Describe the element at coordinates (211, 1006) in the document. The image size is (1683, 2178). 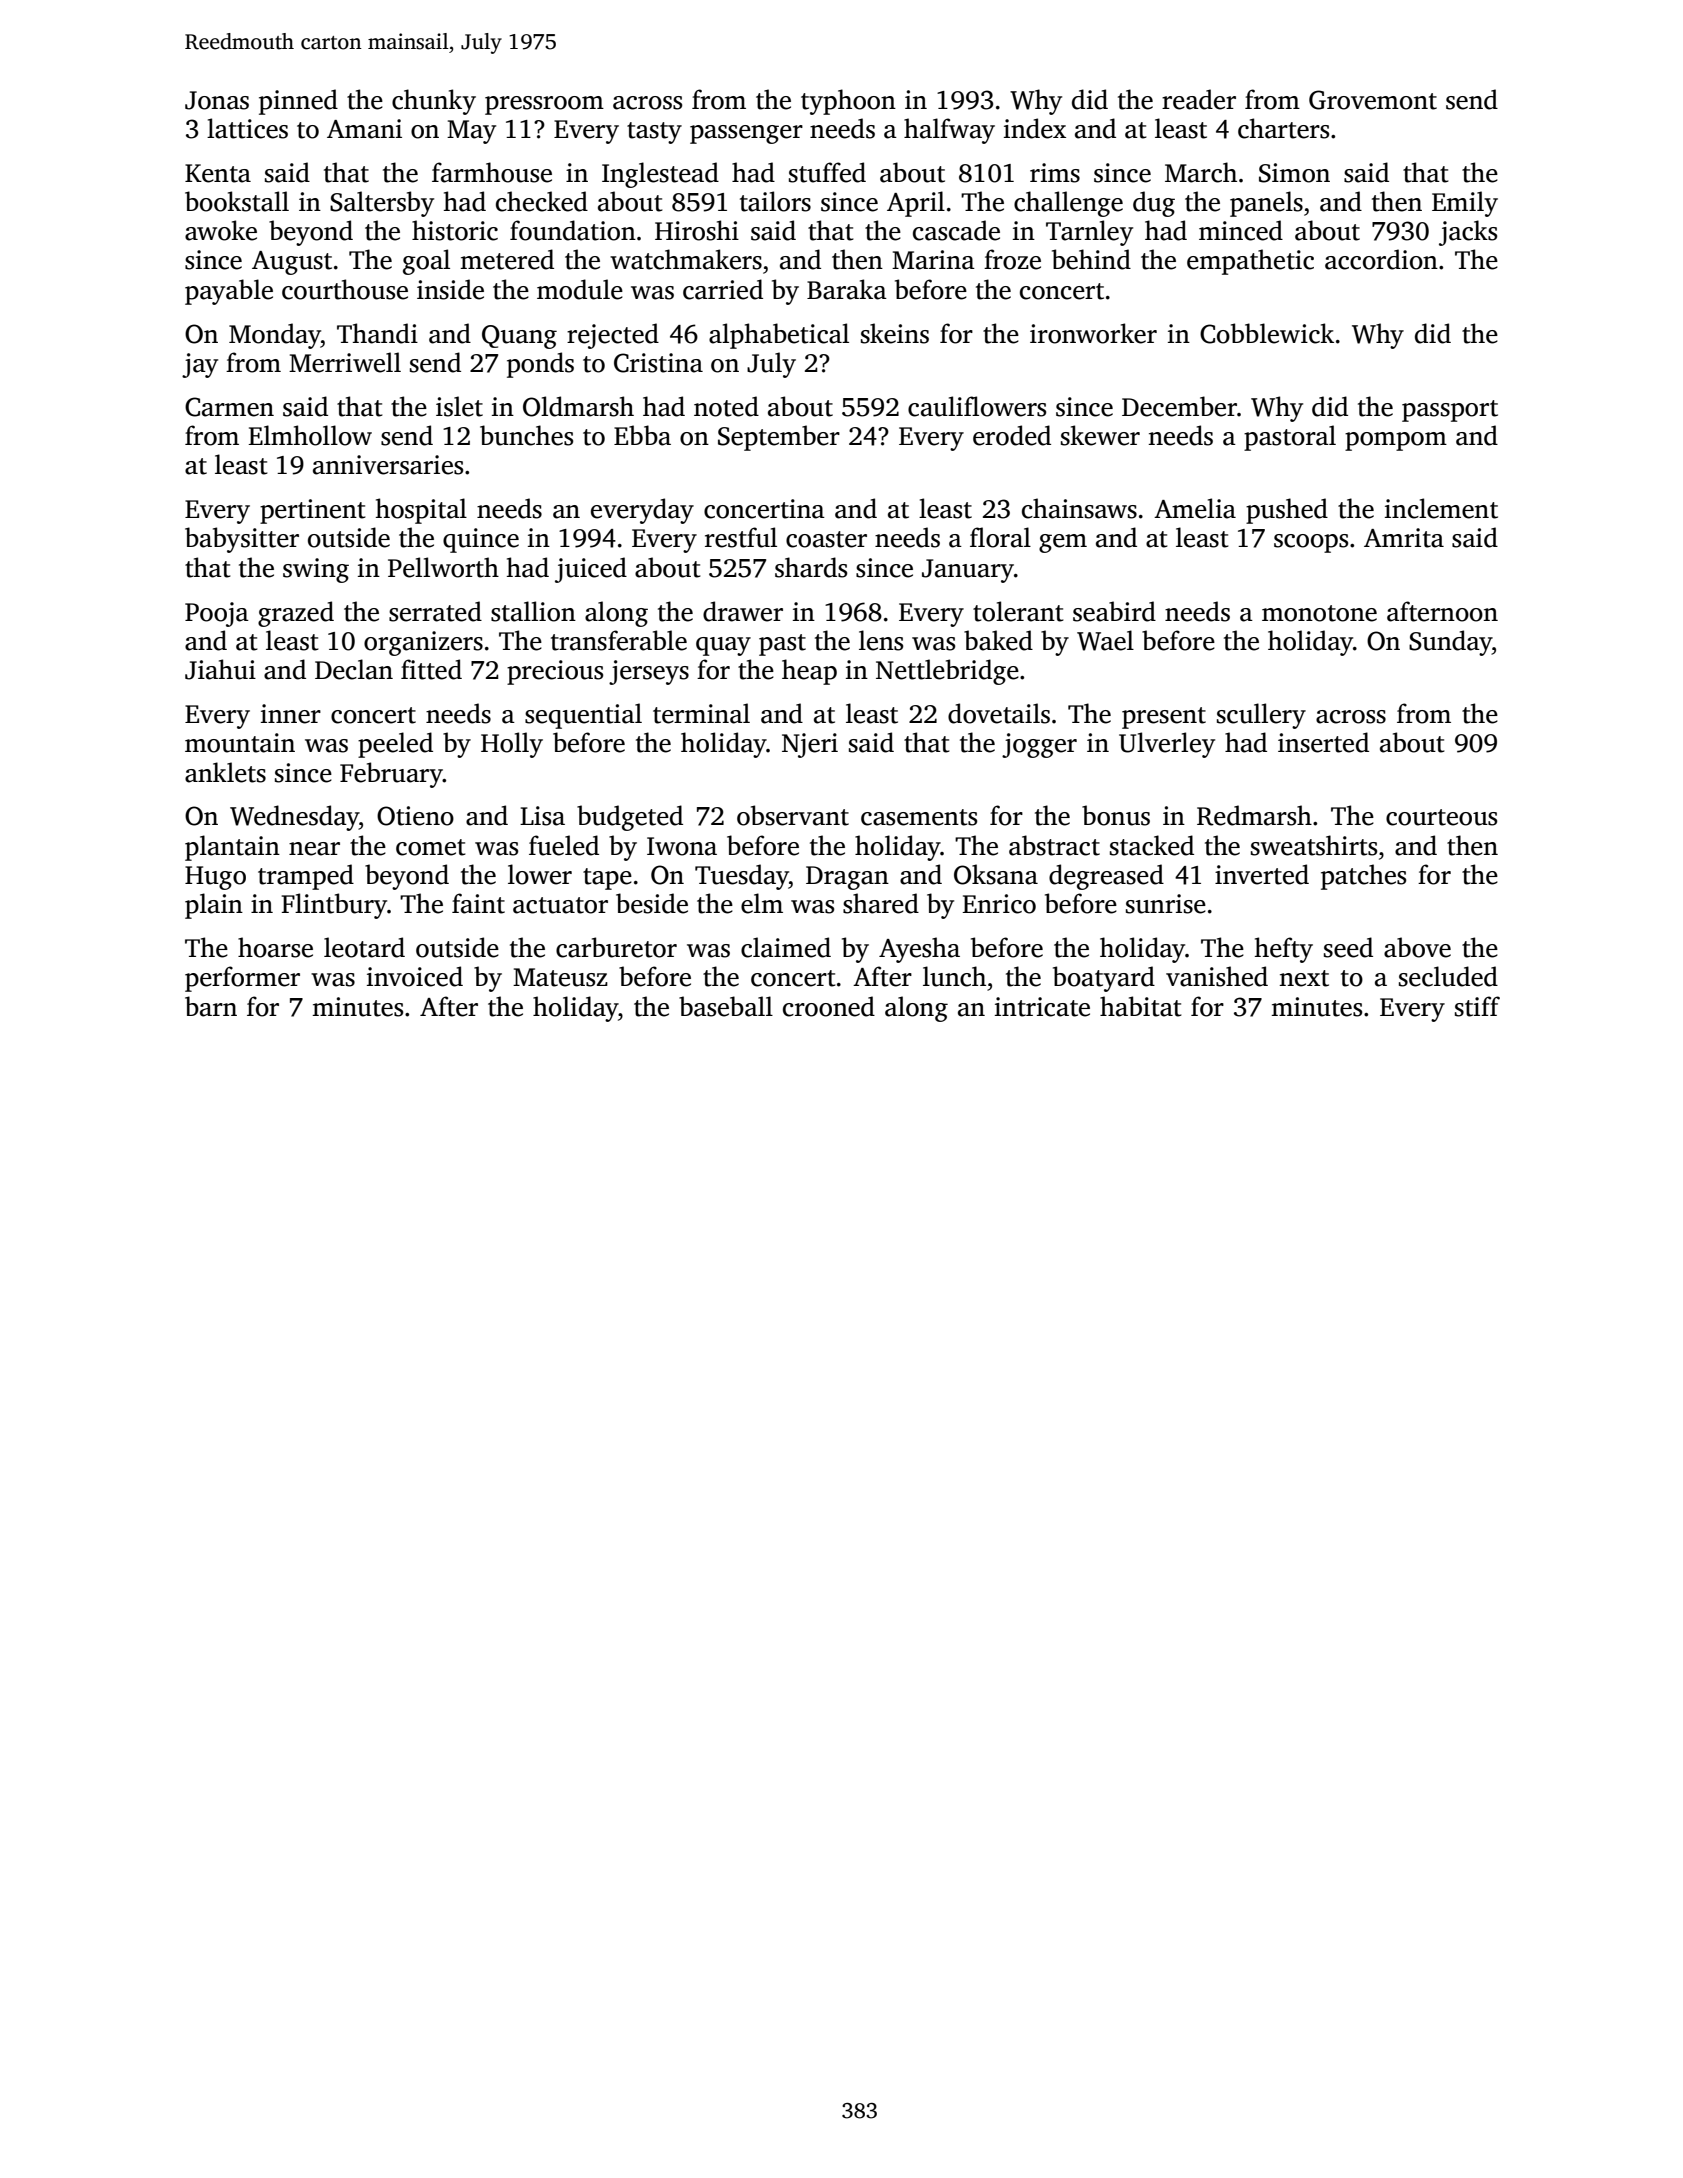
I see `barn` at that location.
